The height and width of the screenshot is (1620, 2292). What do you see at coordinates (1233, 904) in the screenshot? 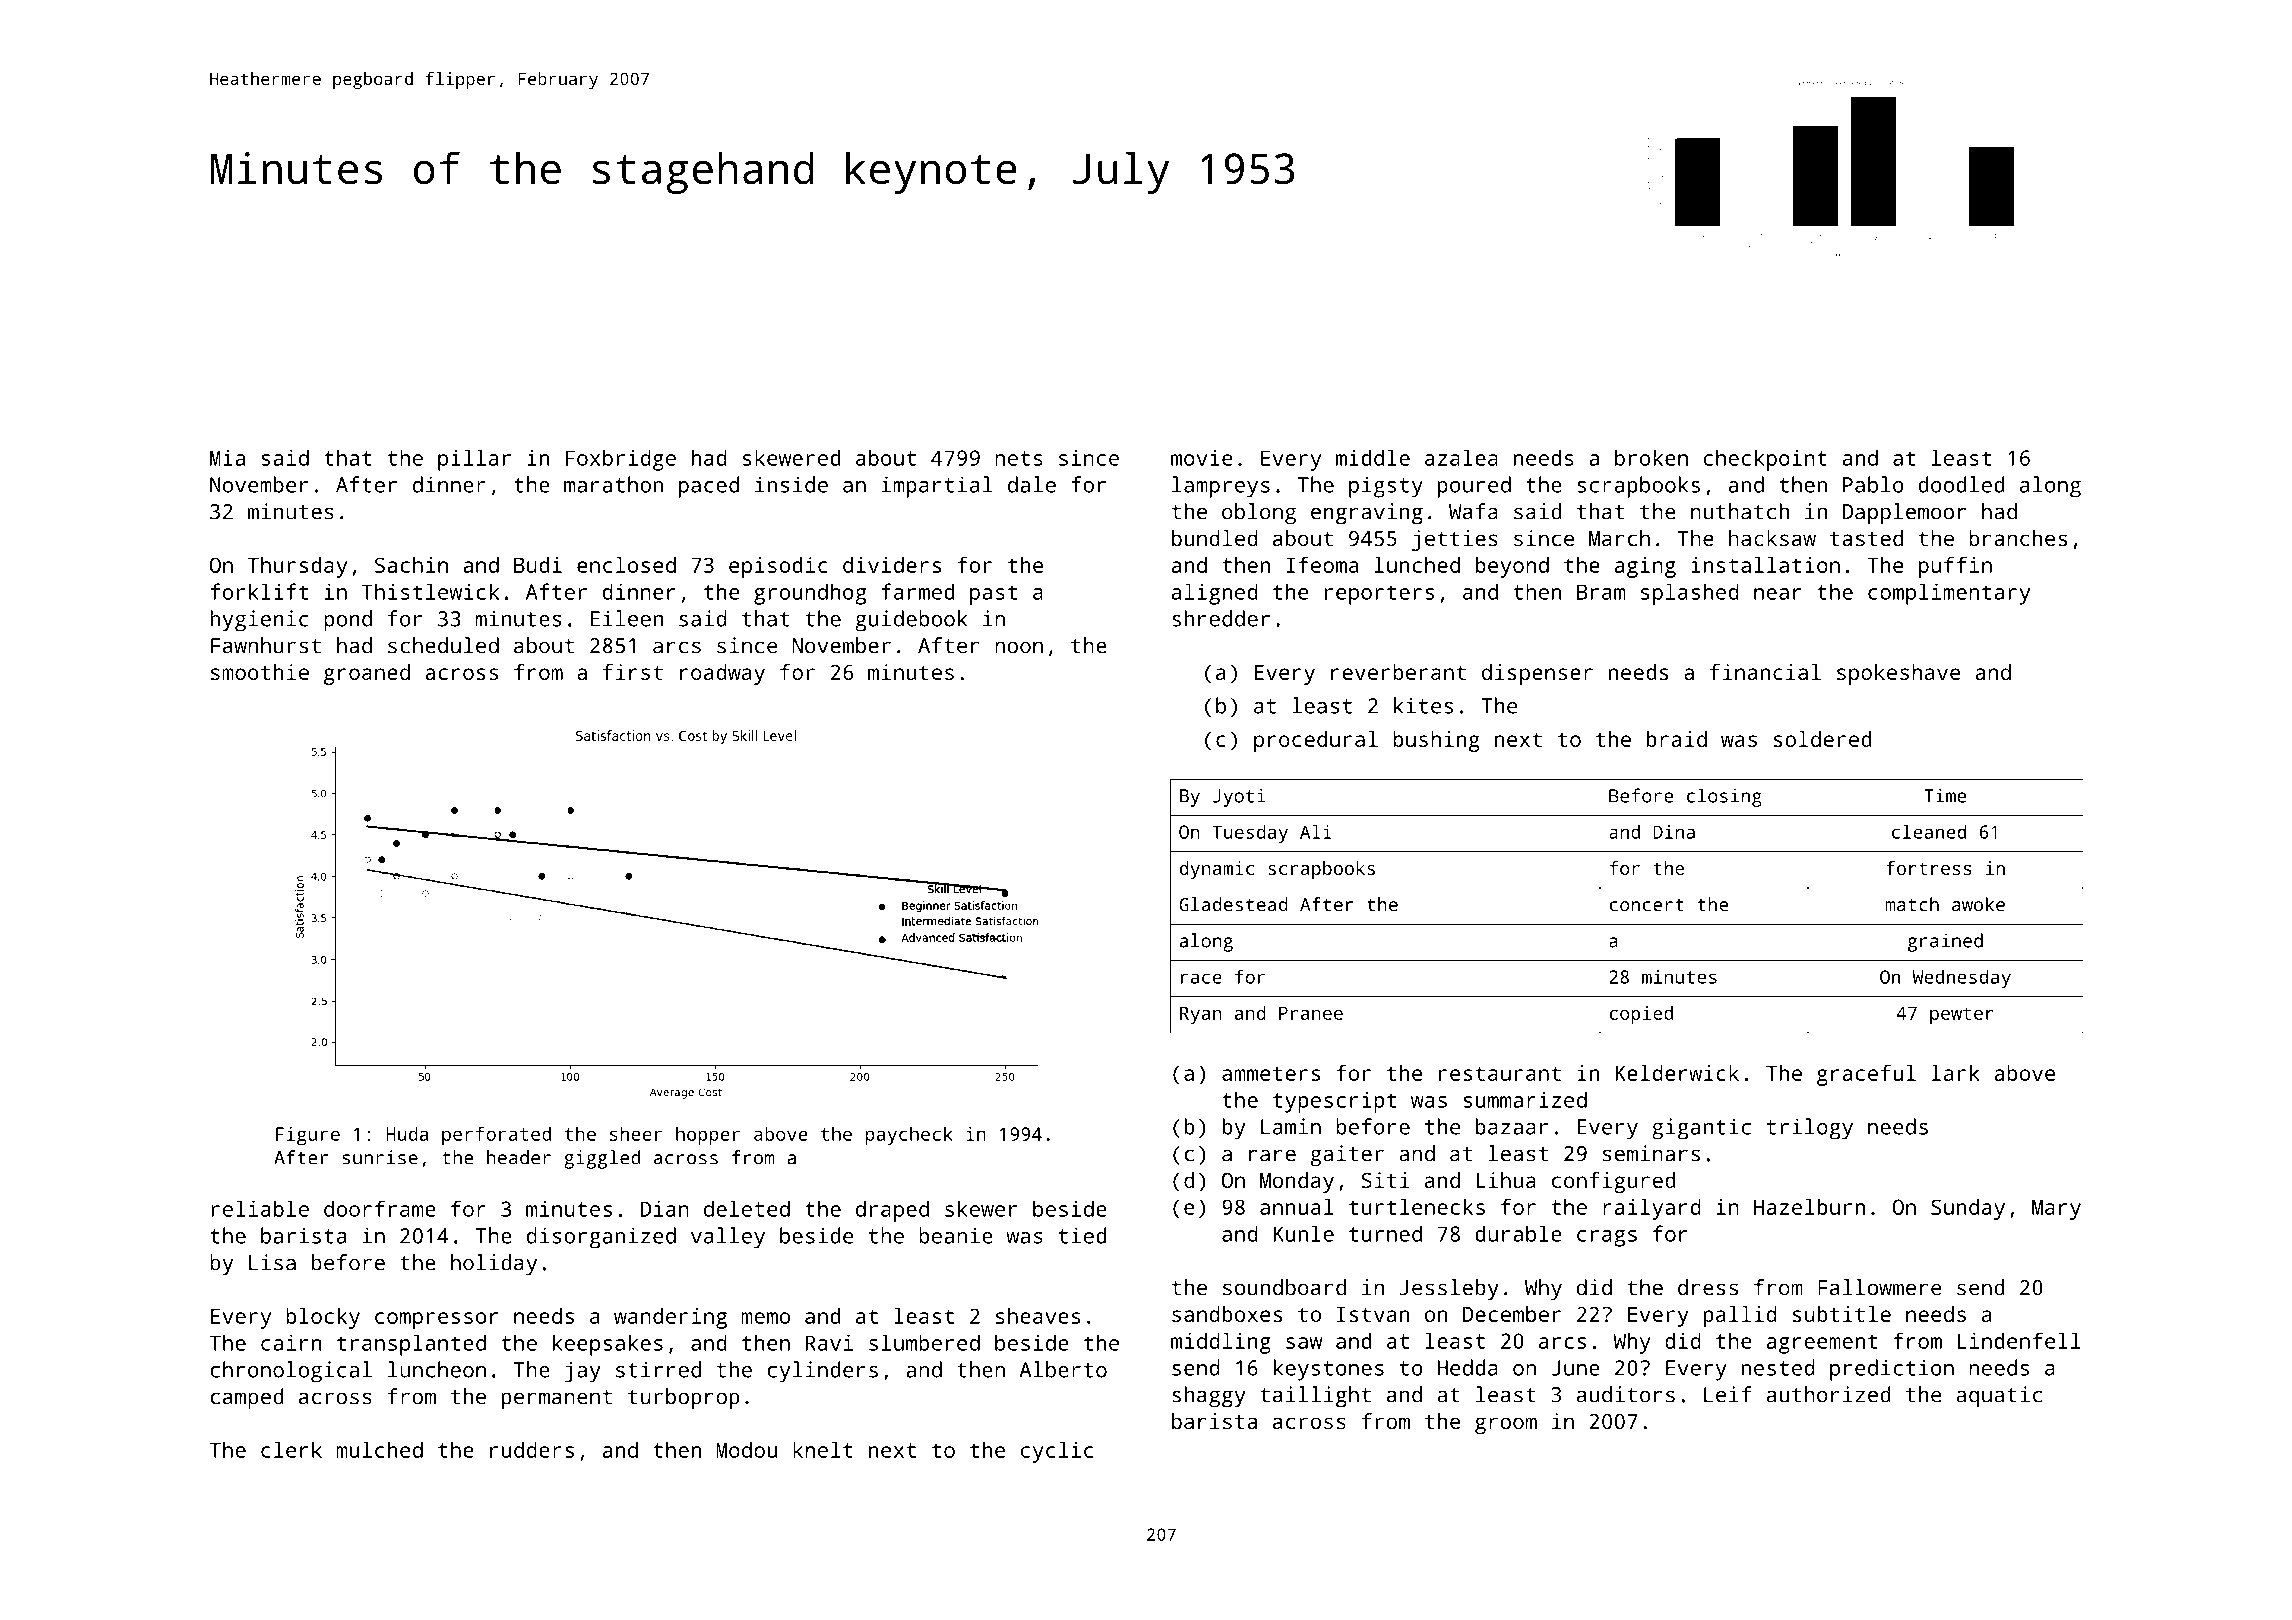
I see `Gladestead` at bounding box center [1233, 904].
